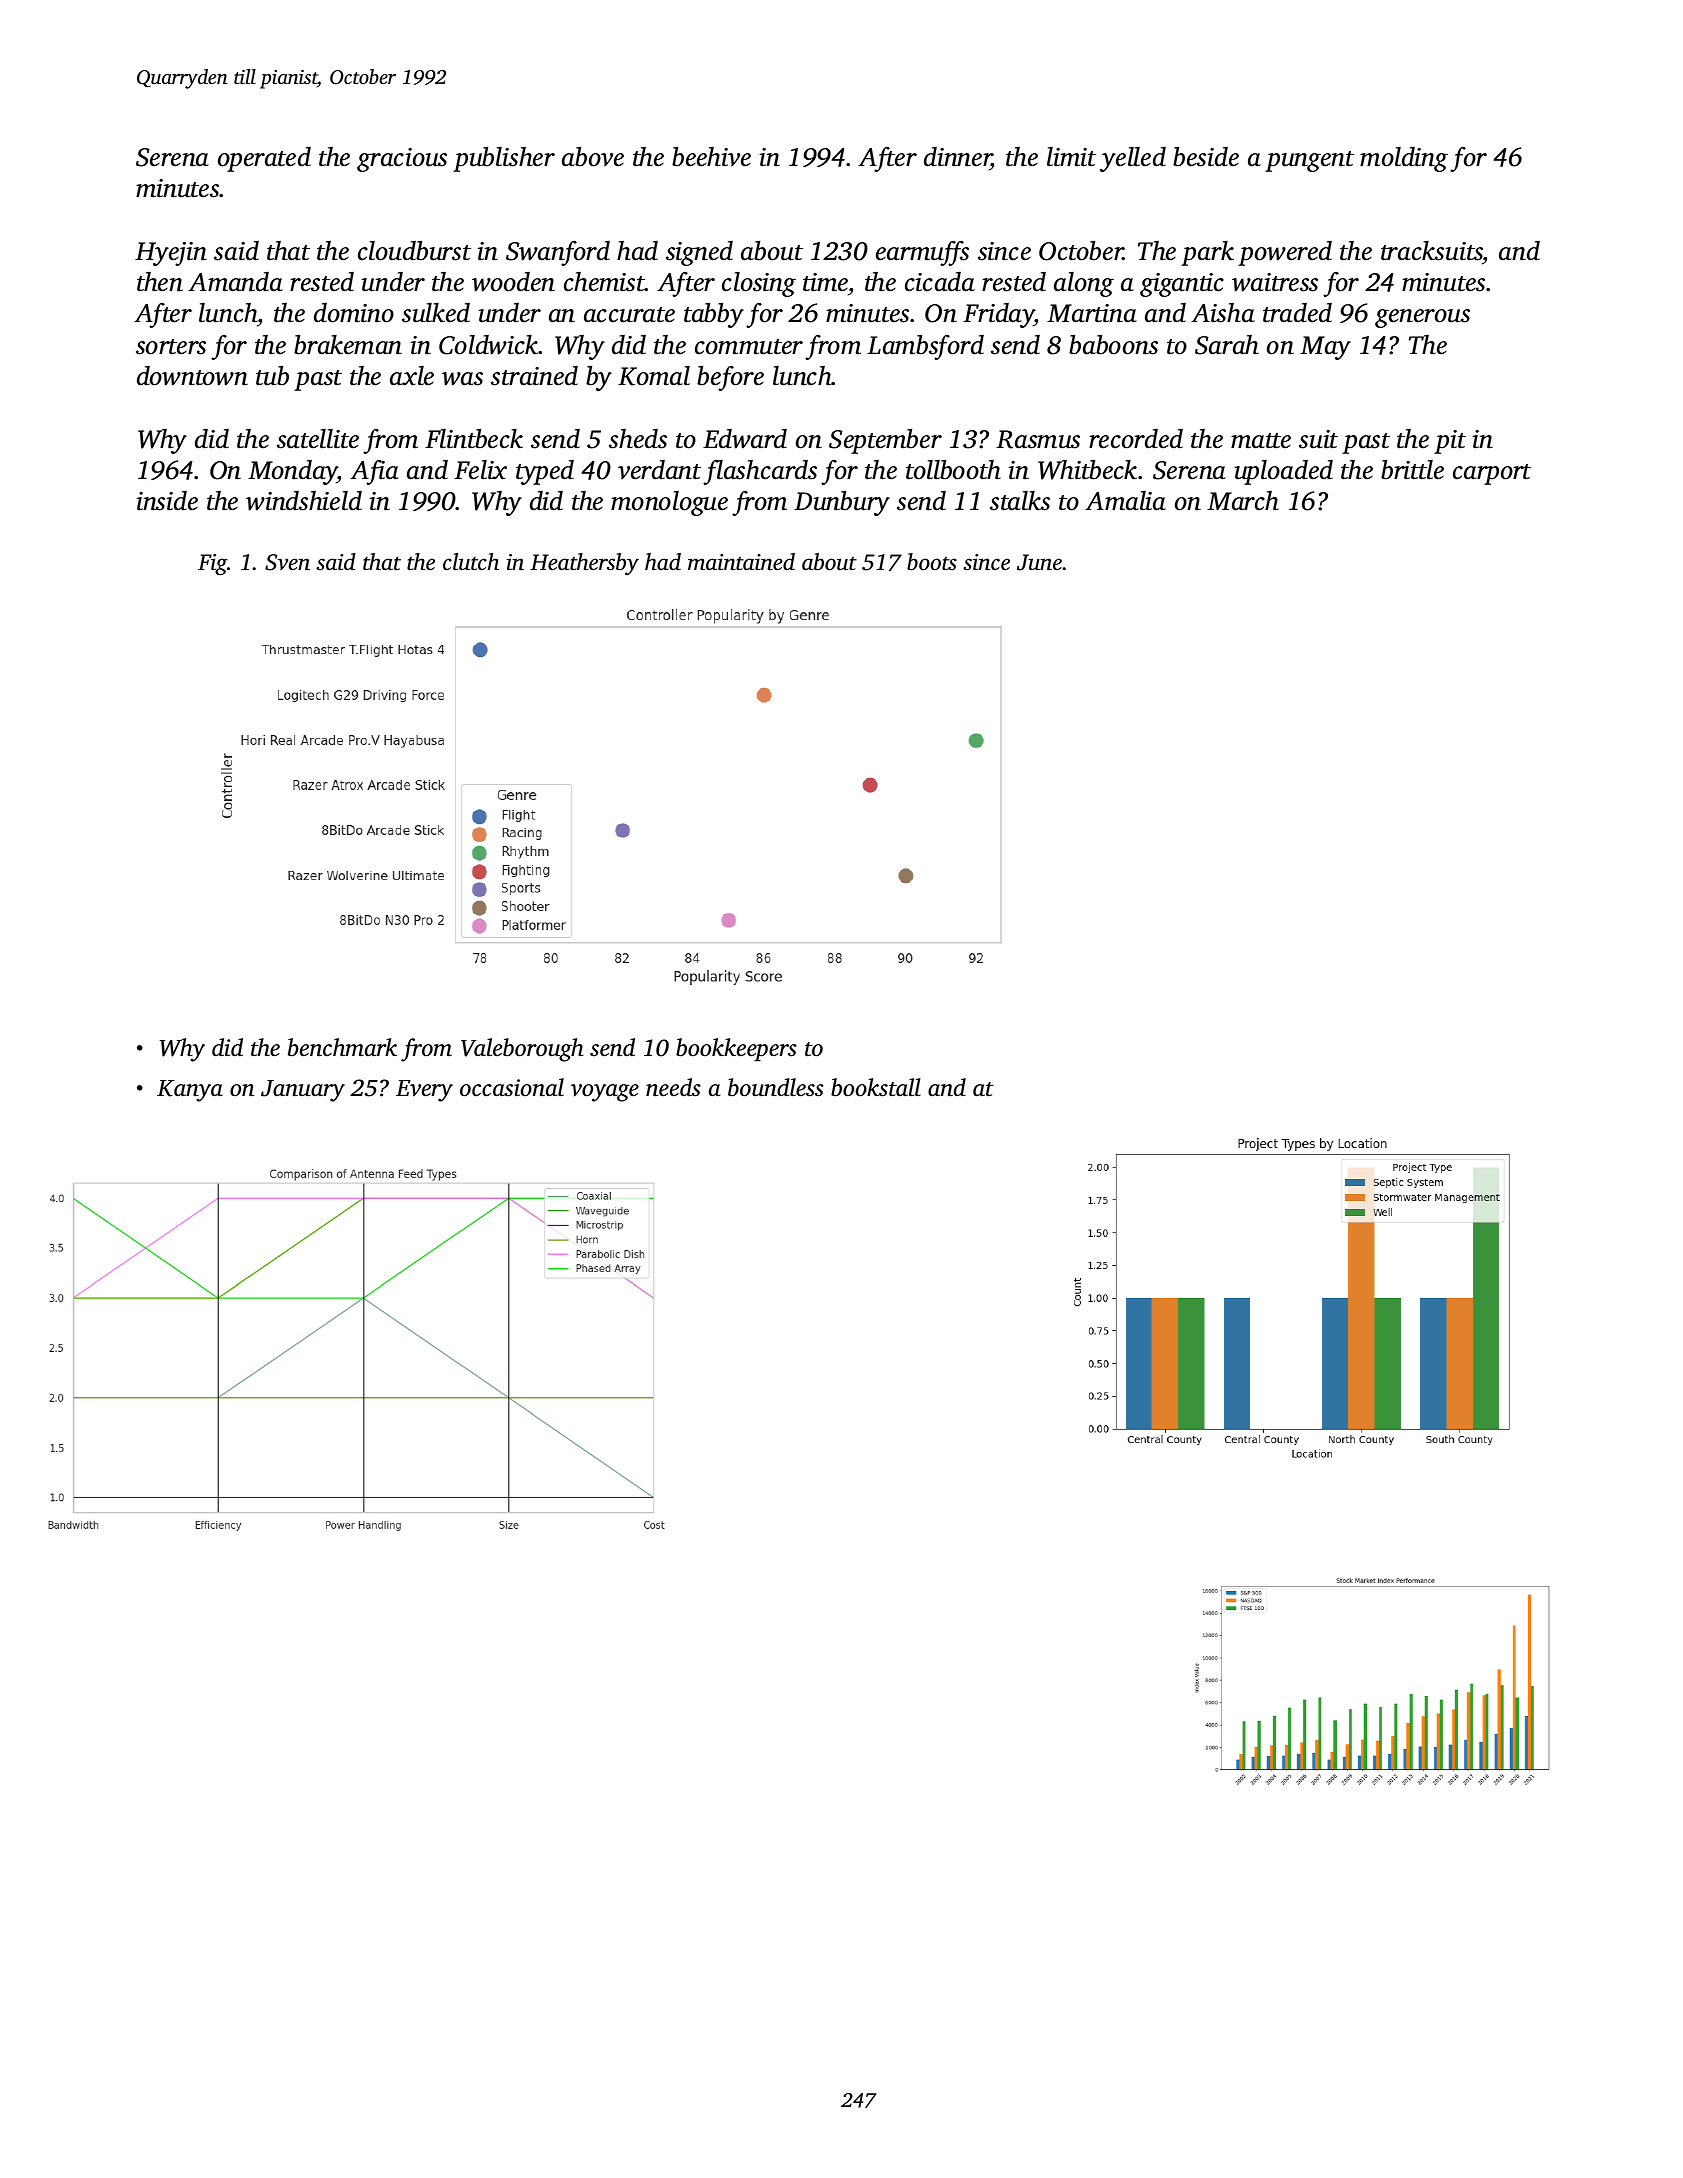  What do you see at coordinates (342, 1047) in the screenshot?
I see `benchmark` at bounding box center [342, 1047].
